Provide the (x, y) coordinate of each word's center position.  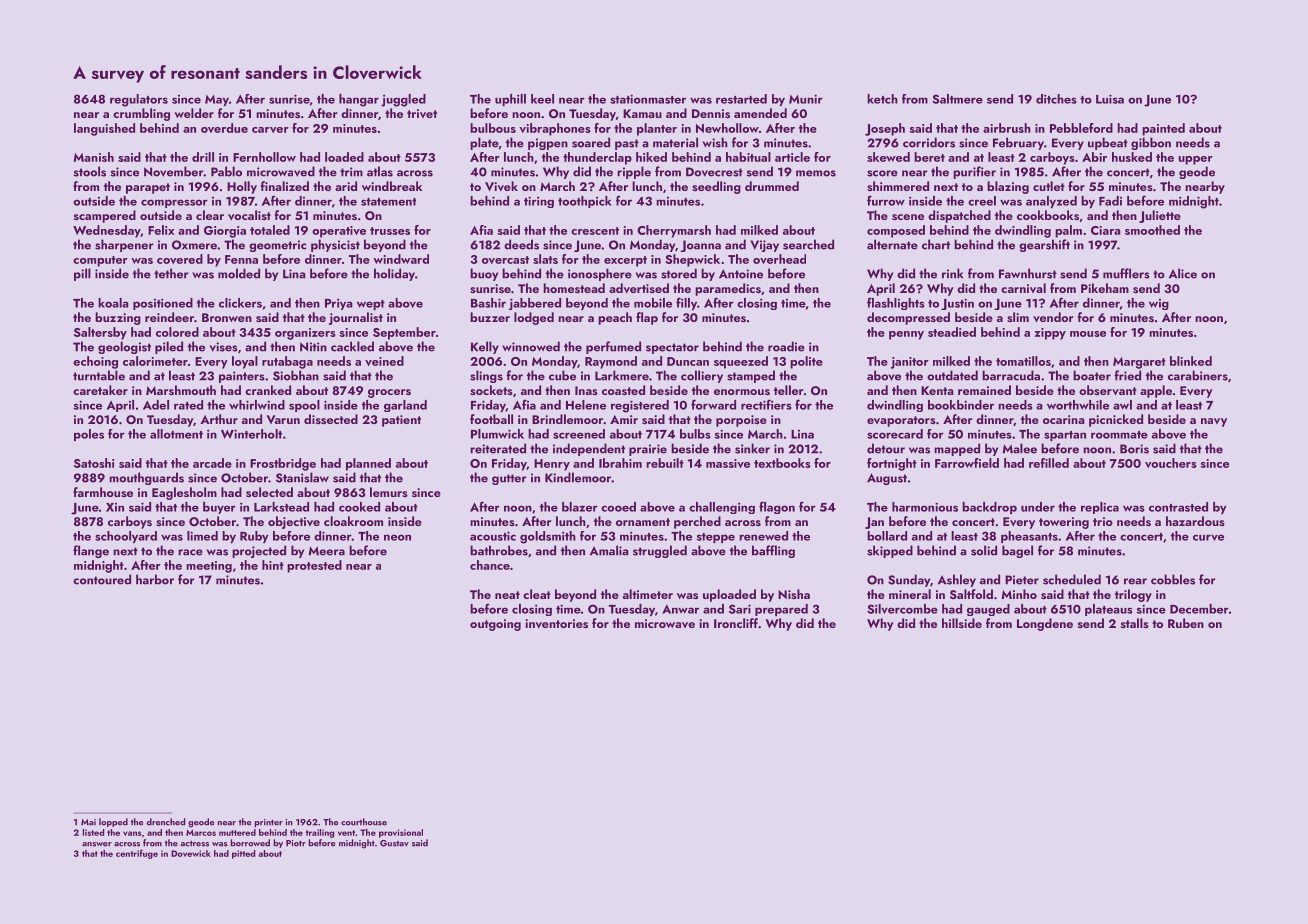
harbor (155, 579)
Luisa (1110, 99)
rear (1135, 581)
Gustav (394, 843)
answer (97, 844)
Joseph (885, 129)
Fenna (241, 259)
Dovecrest (714, 172)
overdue (224, 128)
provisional (401, 833)
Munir (806, 99)
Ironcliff (736, 623)
